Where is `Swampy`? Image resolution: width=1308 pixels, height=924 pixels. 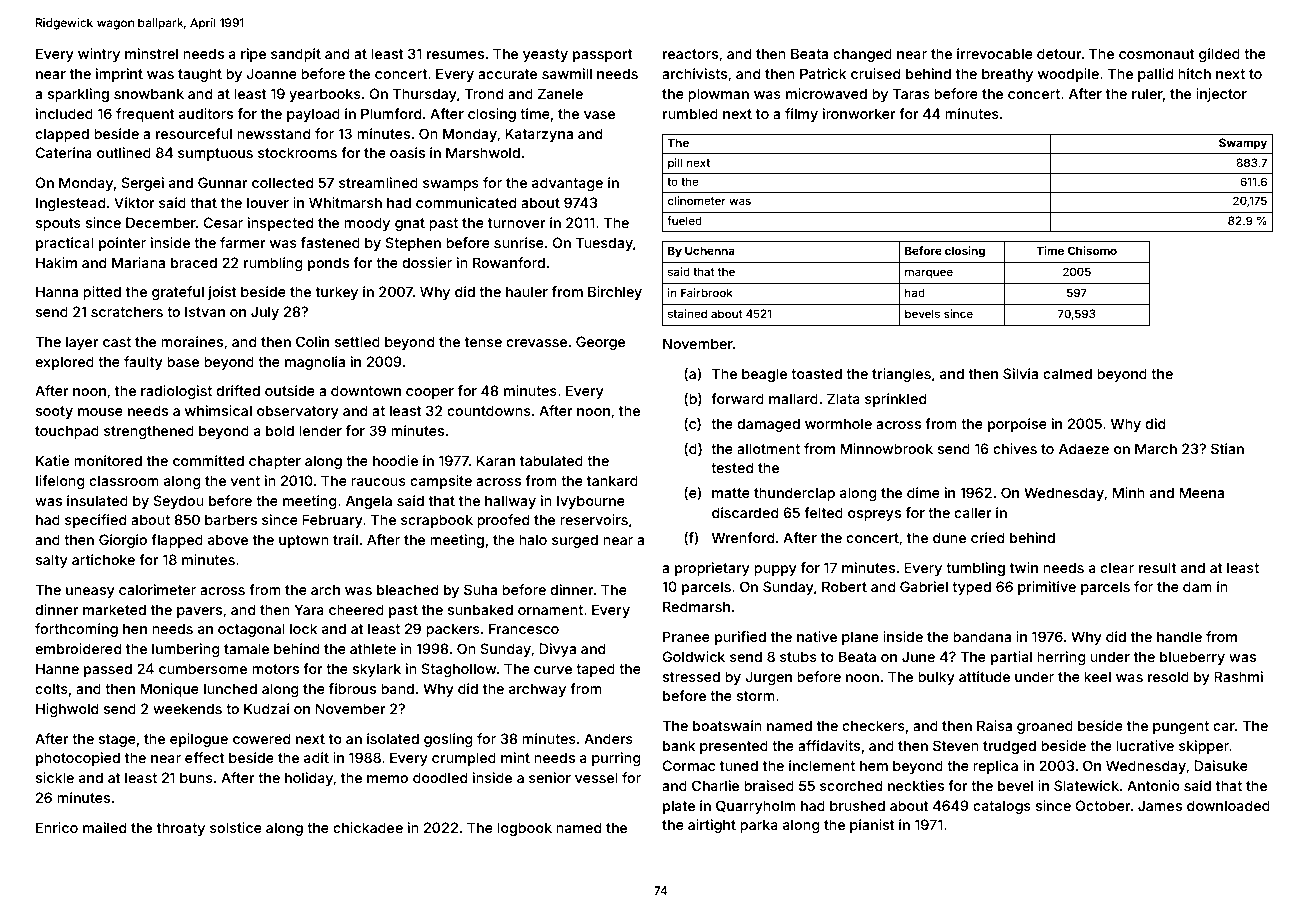 Swampy is located at coordinates (1243, 144).
